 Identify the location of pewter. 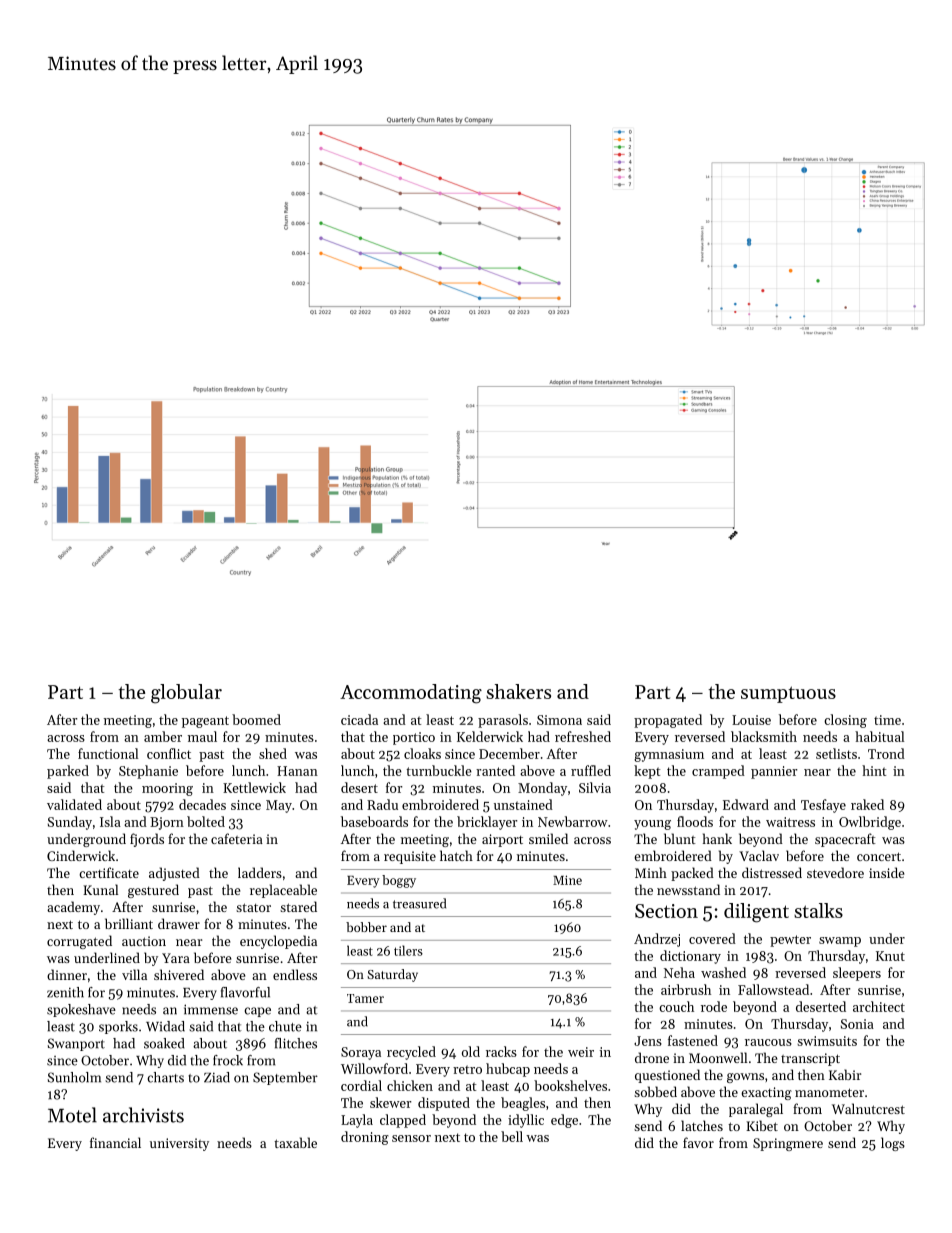
(790, 941).
